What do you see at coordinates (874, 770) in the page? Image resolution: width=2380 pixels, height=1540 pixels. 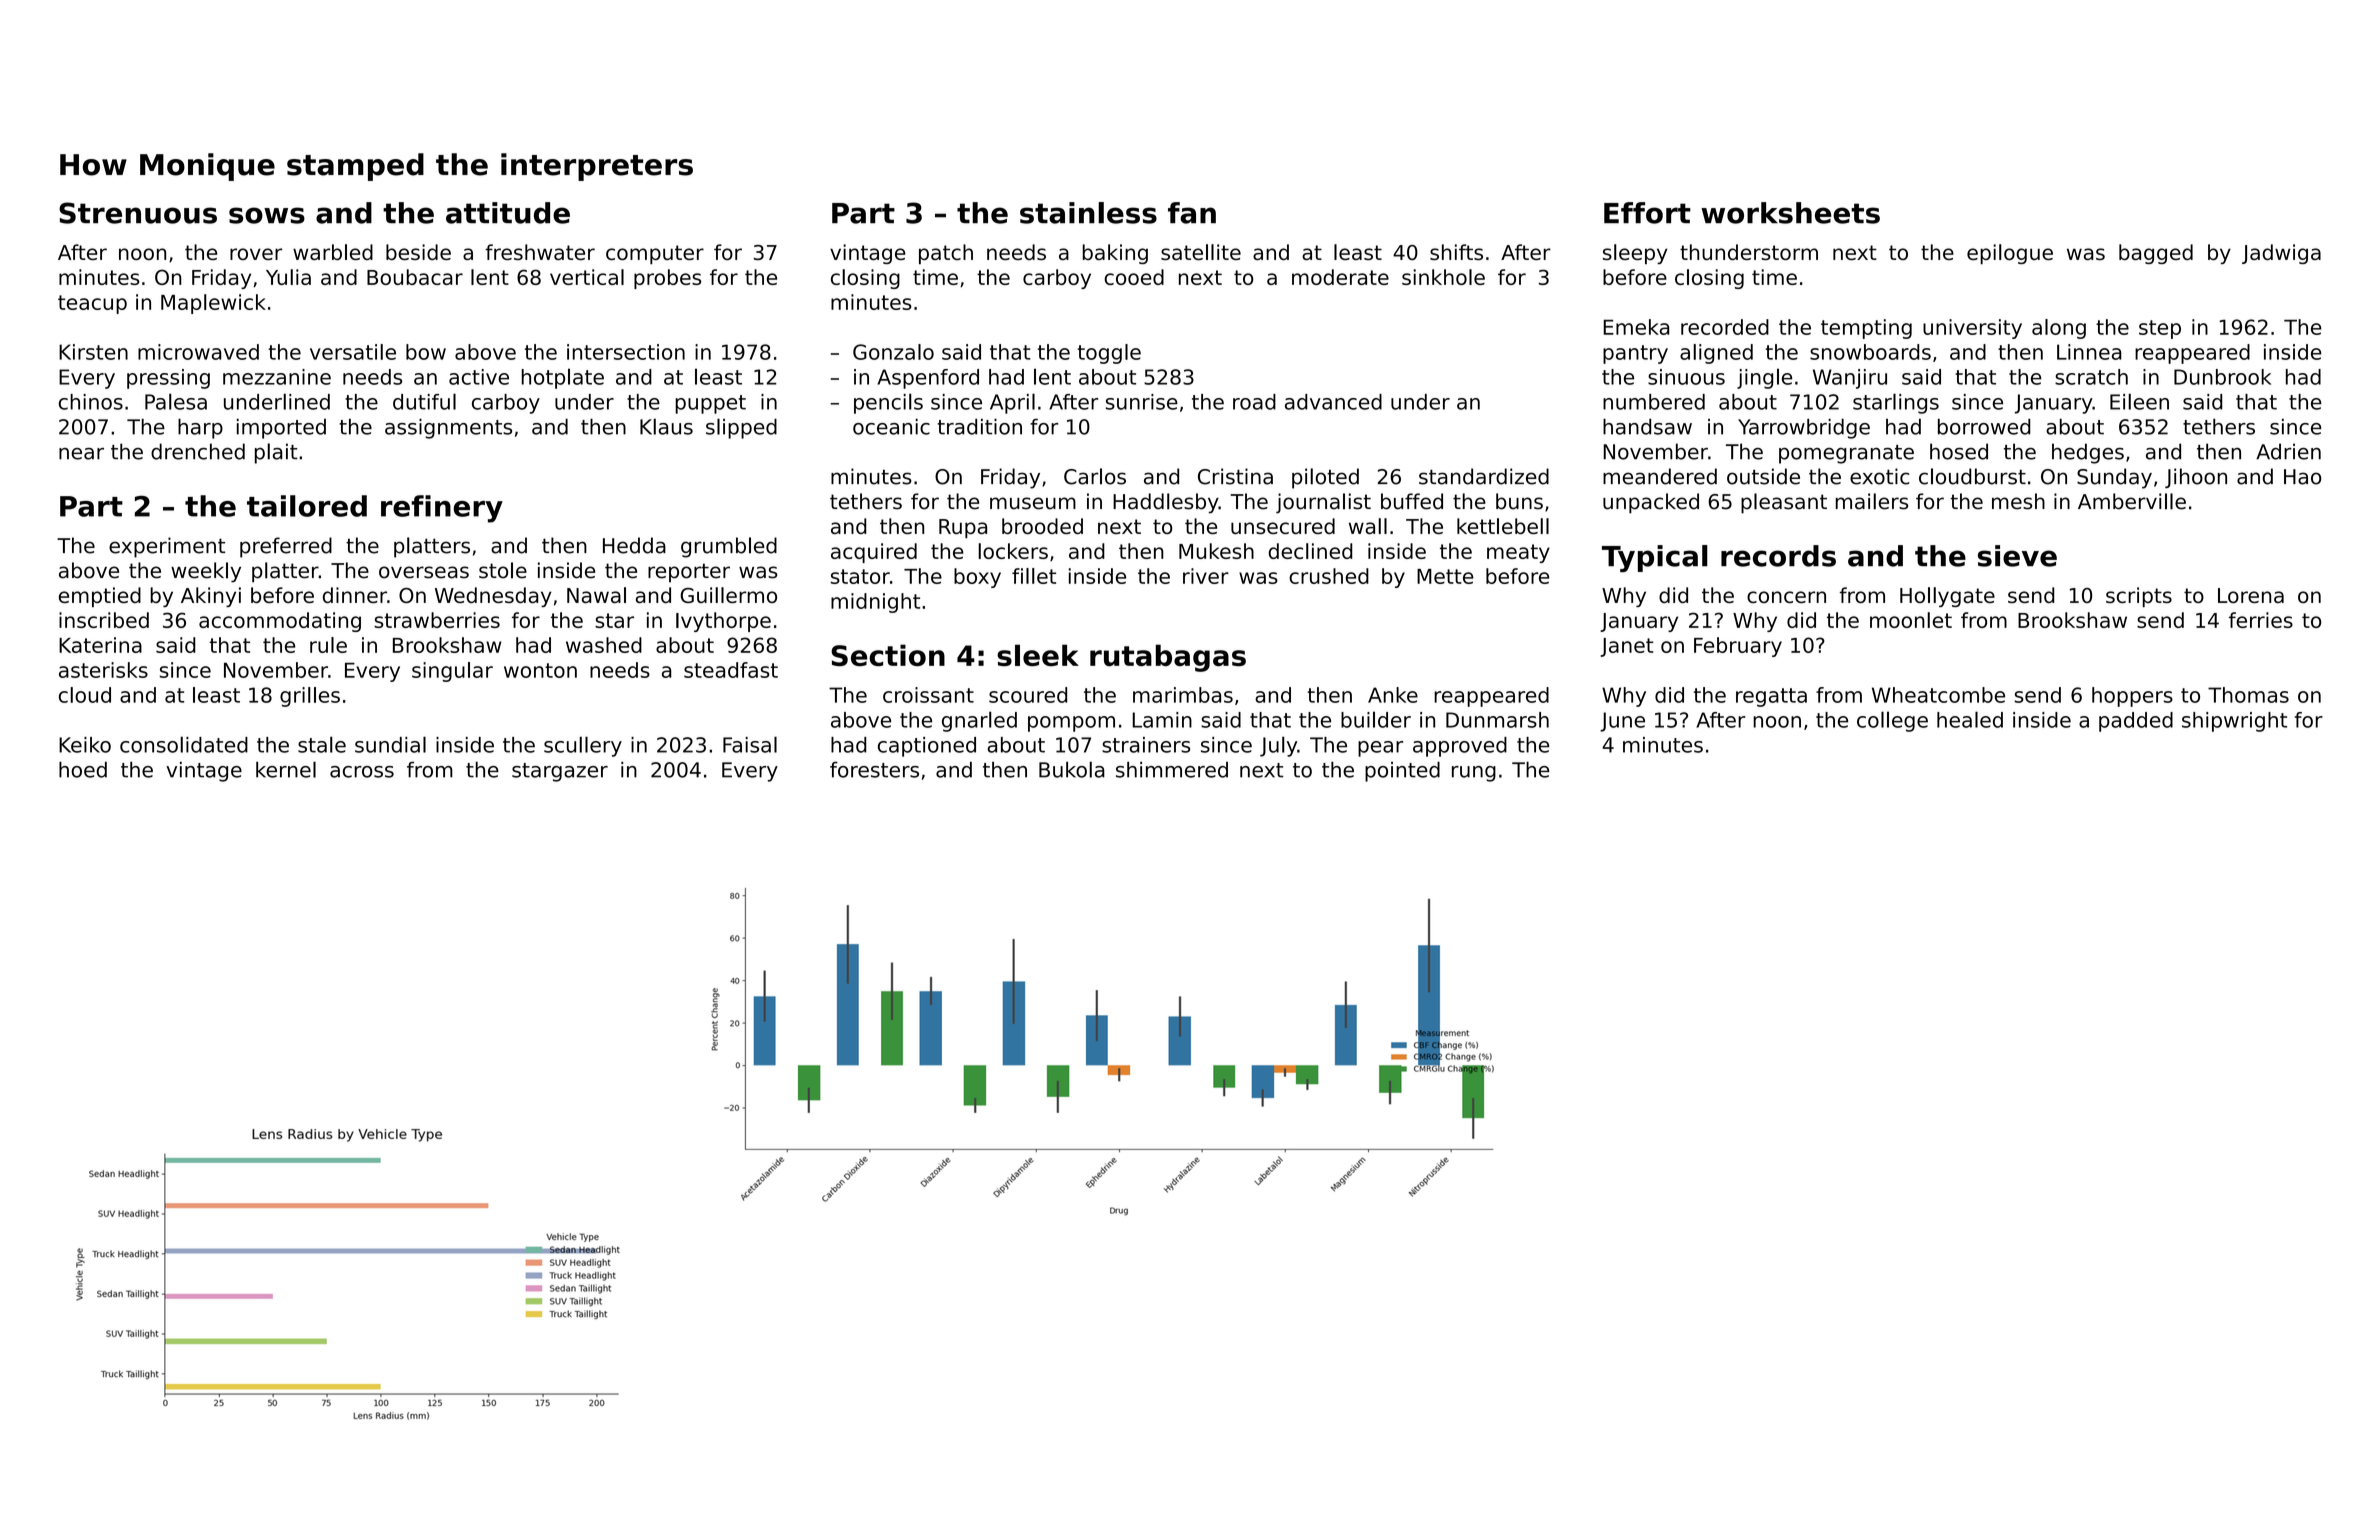 I see `foresters` at bounding box center [874, 770].
